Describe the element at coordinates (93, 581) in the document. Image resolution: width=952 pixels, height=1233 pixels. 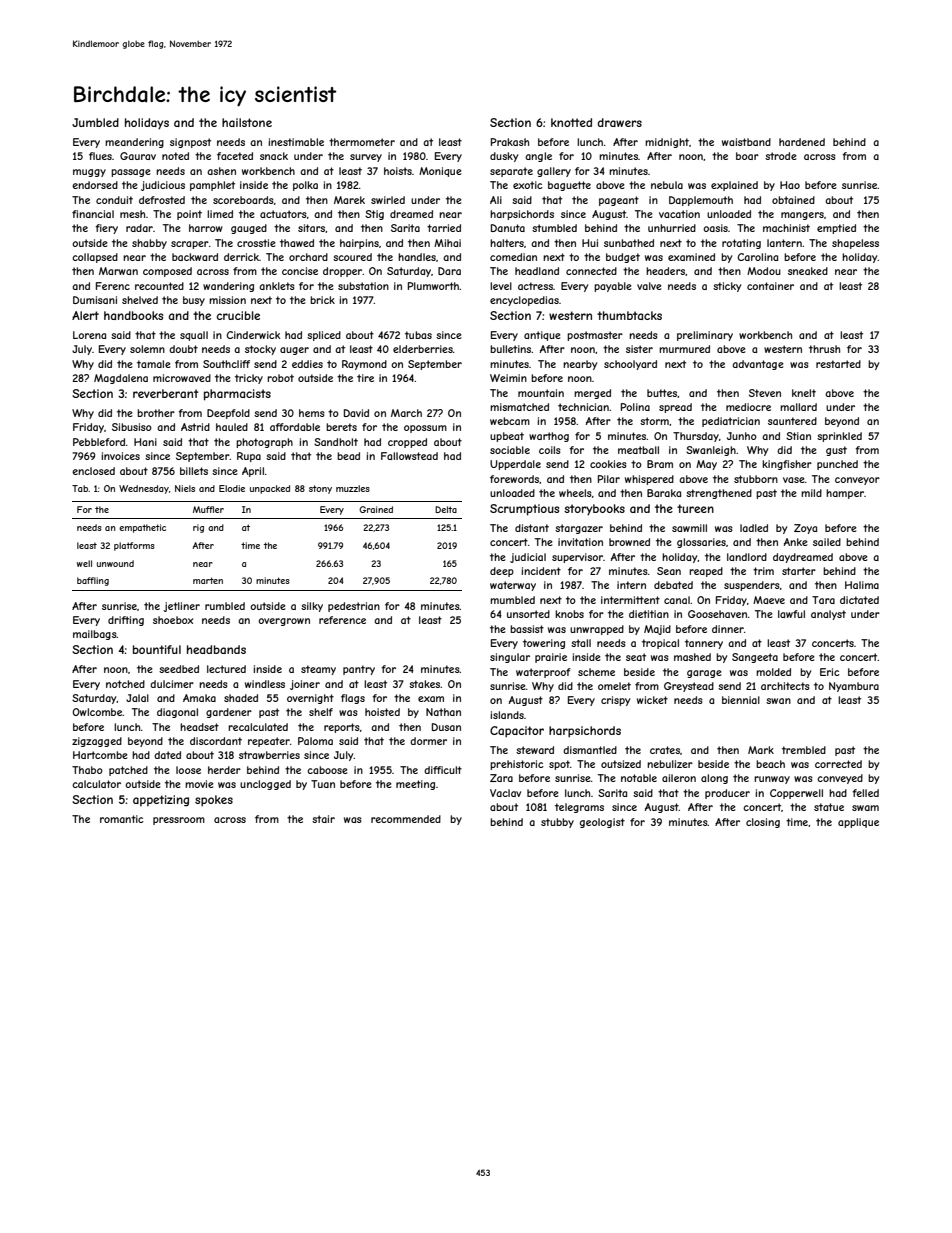
I see `baffling` at that location.
